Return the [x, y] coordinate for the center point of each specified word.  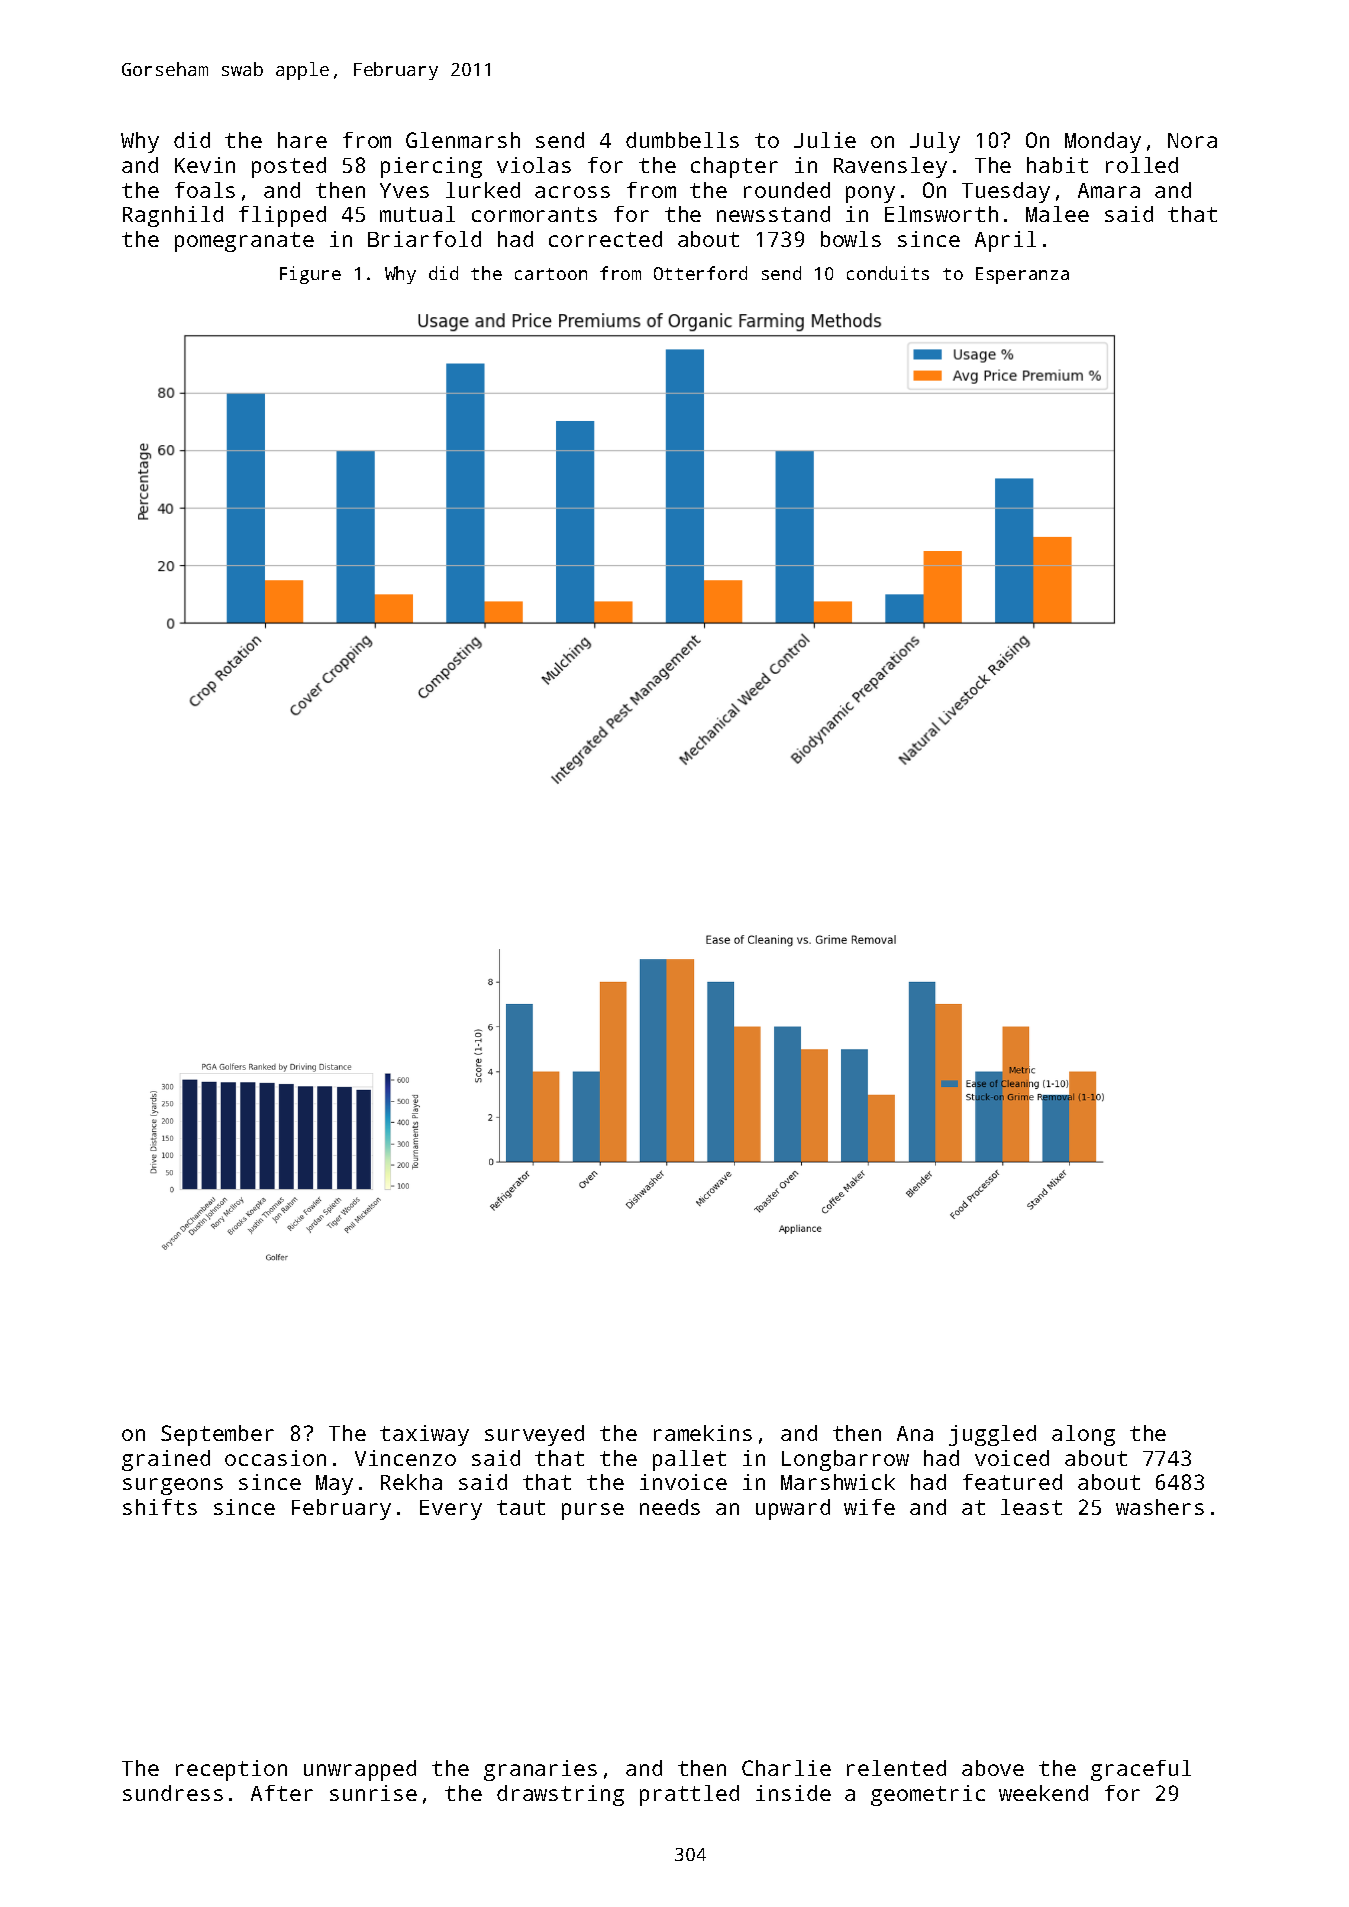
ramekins [703, 1433]
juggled [992, 1435]
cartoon [551, 274]
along [1083, 1435]
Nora [1192, 140]
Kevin [205, 165]
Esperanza [1022, 275]
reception [231, 1770]
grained [166, 1460]
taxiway [424, 1435]
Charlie [786, 1768]
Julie [825, 140]
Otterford [700, 273]
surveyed [534, 1435]
